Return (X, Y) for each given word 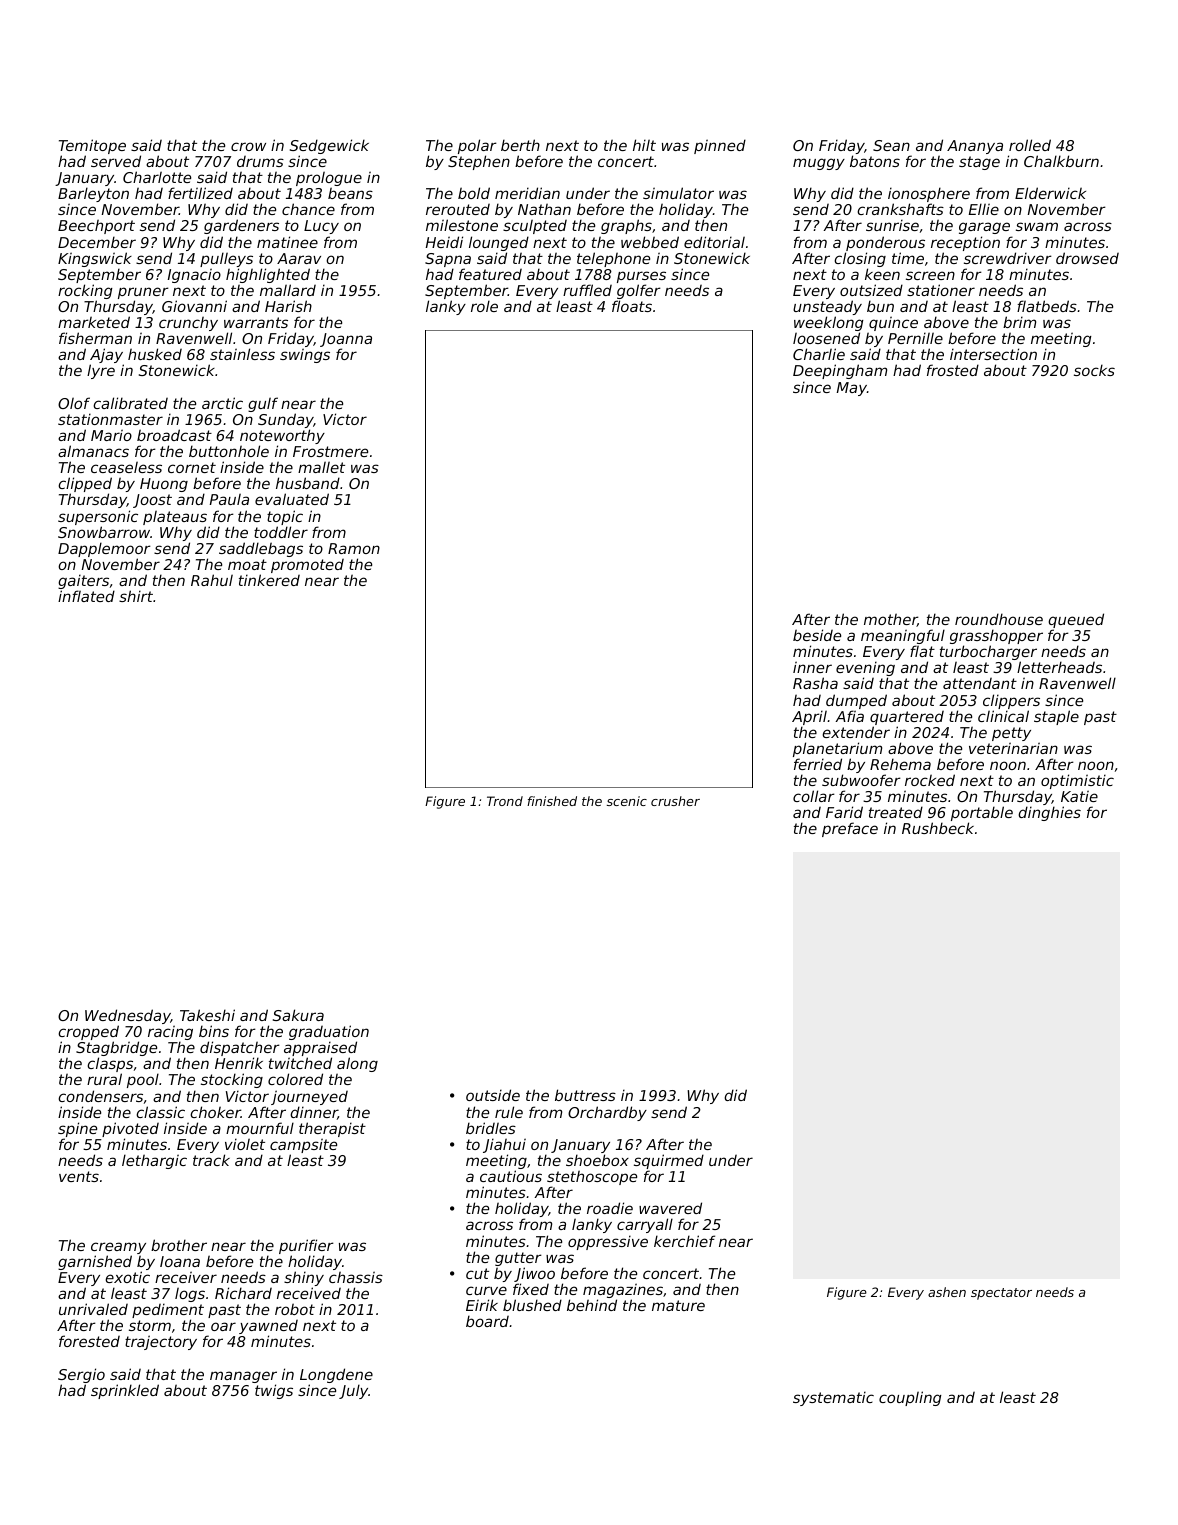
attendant (980, 683)
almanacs (93, 451)
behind (592, 1305)
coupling (910, 1398)
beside (817, 635)
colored (295, 1079)
